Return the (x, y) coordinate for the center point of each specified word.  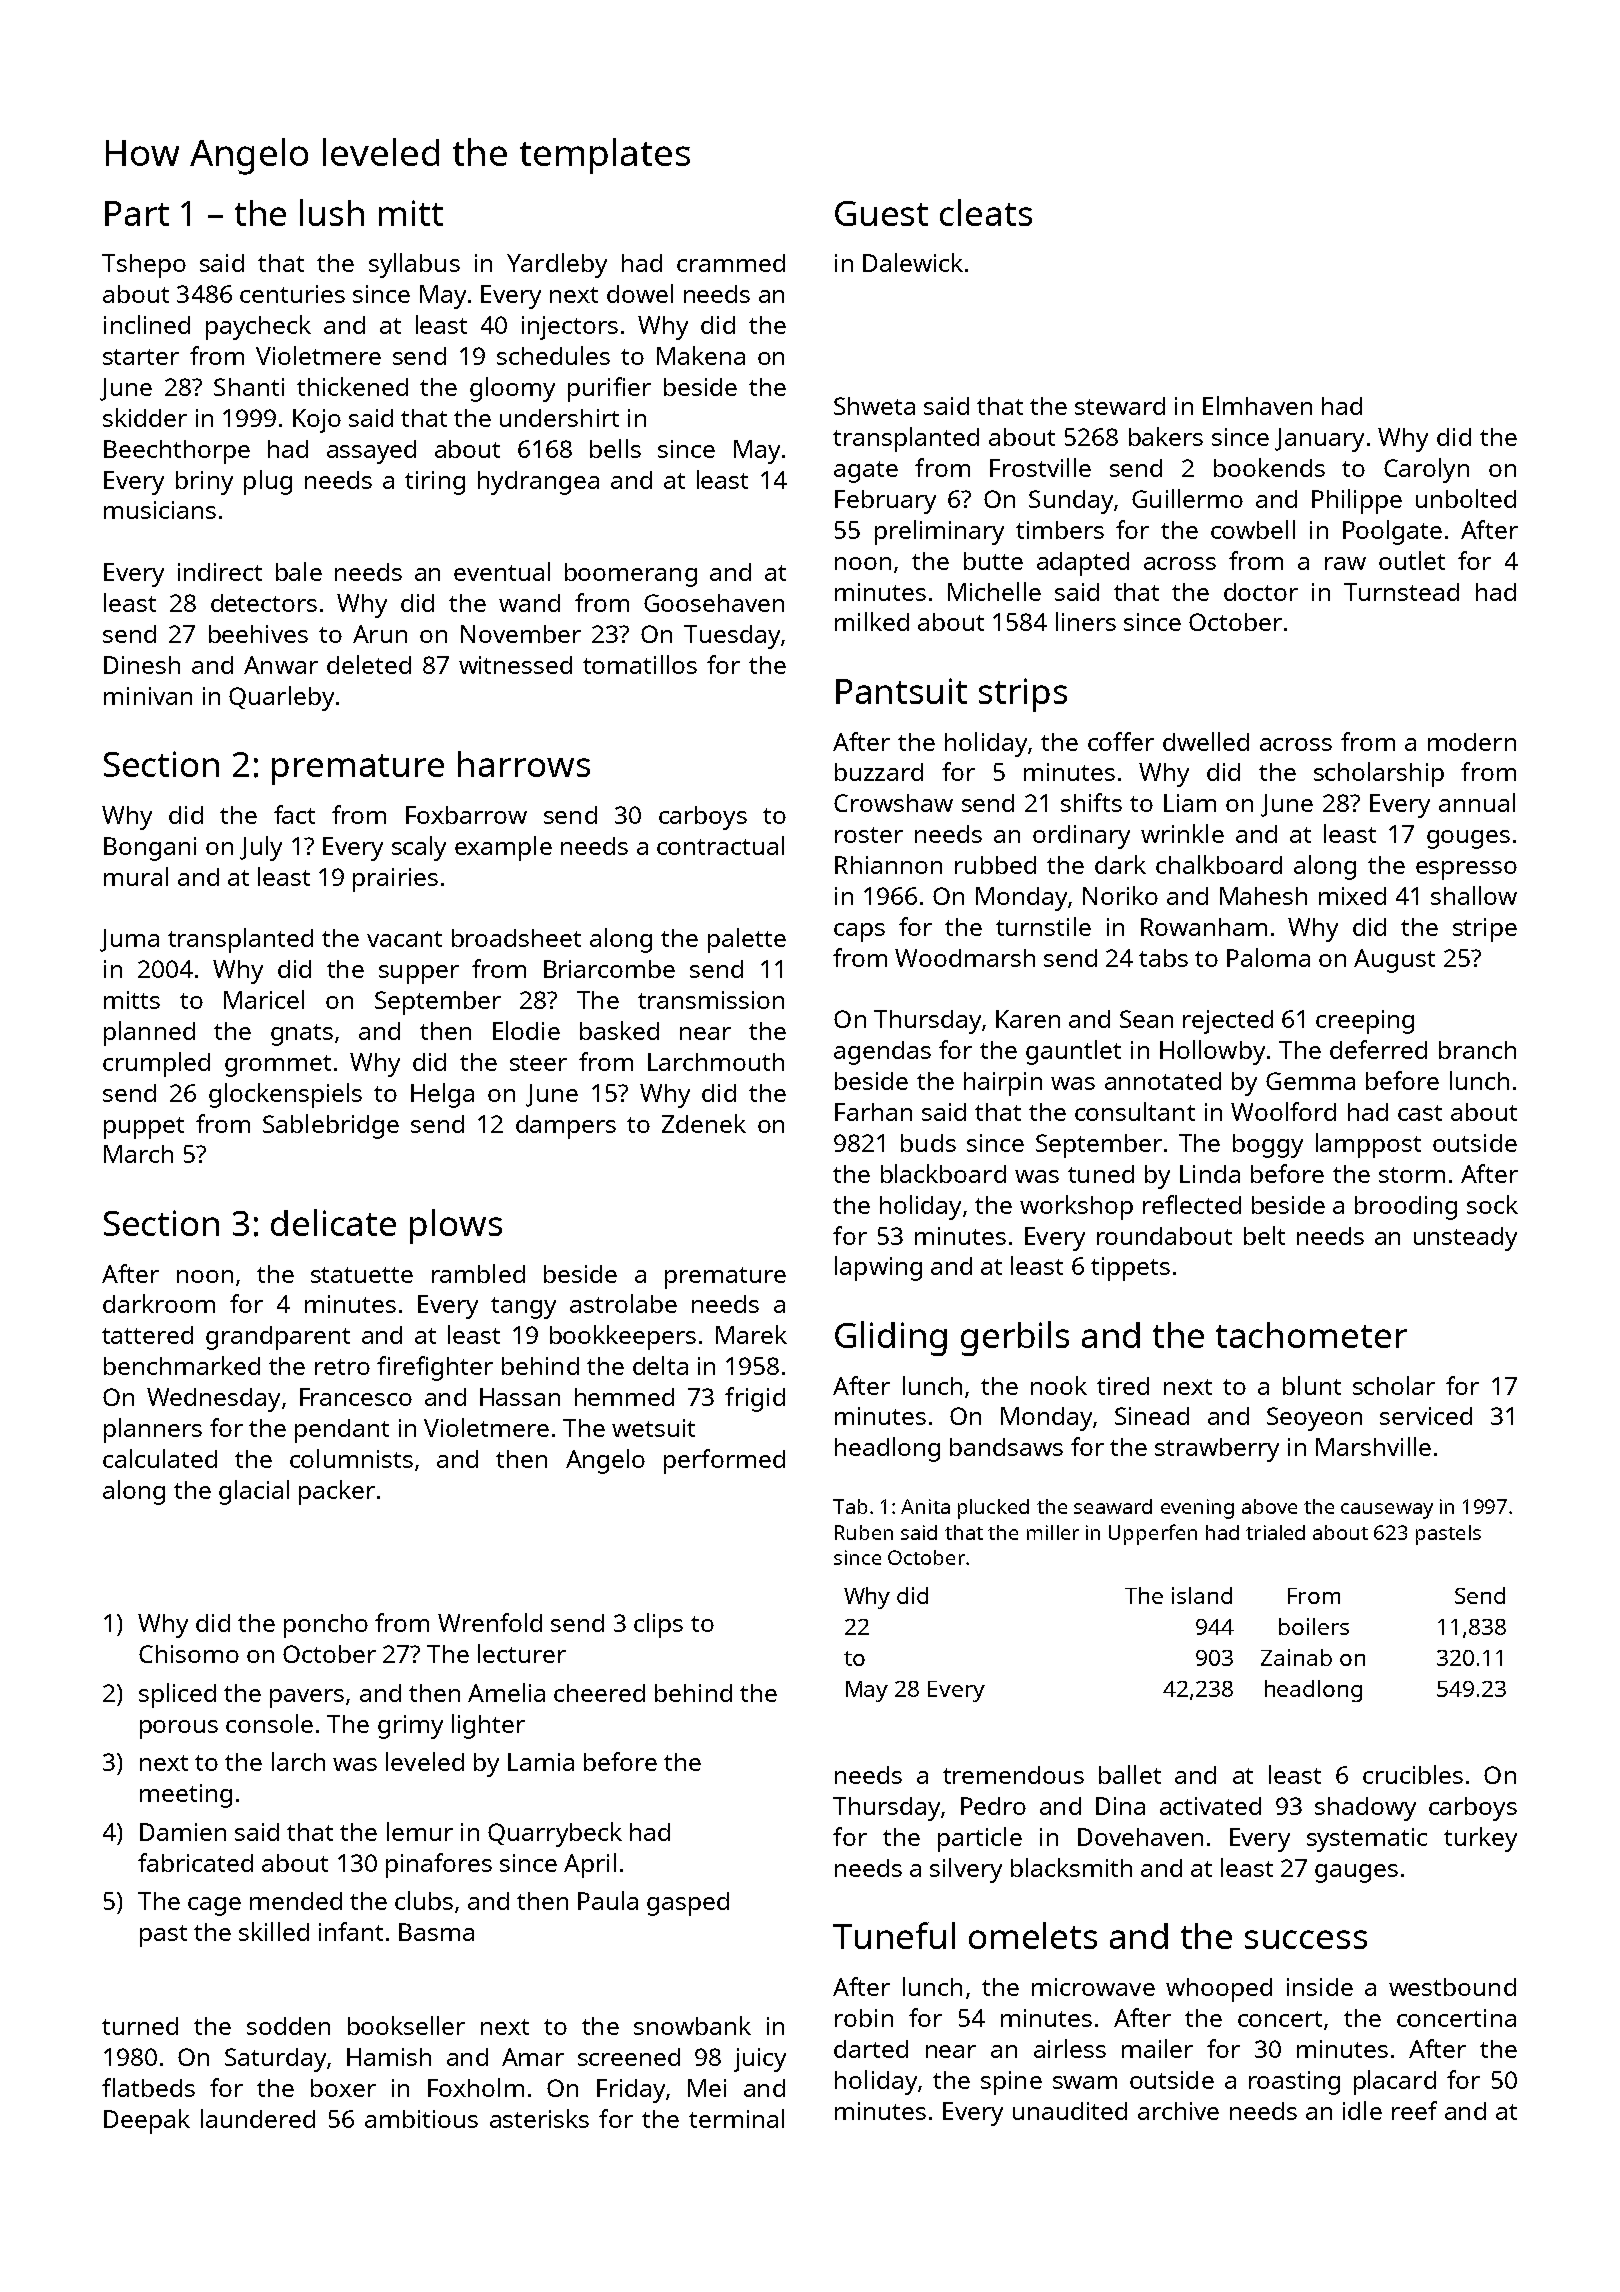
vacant (404, 939)
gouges (1468, 839)
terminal (736, 2118)
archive (1178, 2111)
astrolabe (623, 1303)
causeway (1387, 1511)
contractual (720, 845)
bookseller (406, 2025)
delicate (333, 1222)
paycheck (258, 327)
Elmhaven (1257, 405)
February (885, 502)
